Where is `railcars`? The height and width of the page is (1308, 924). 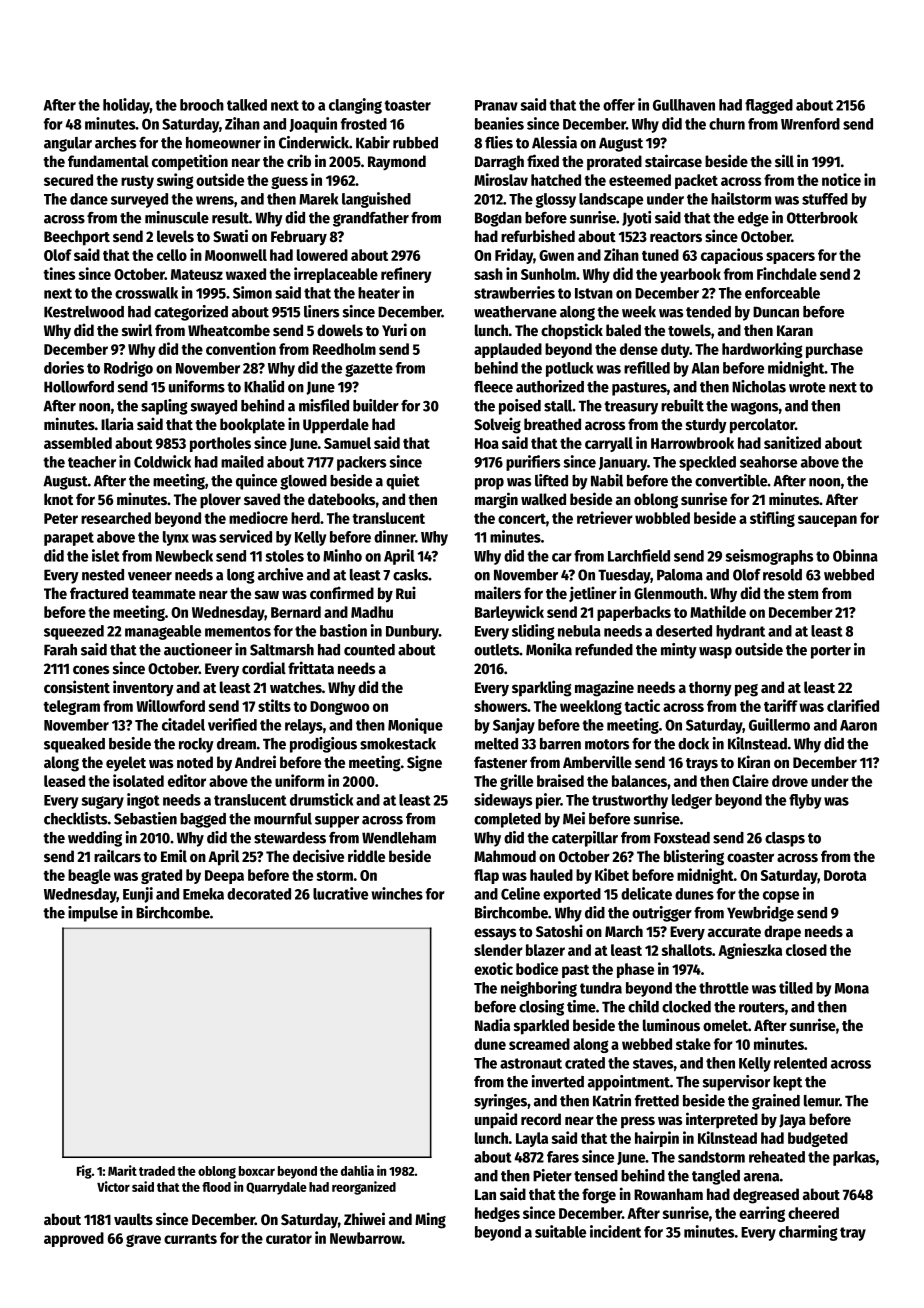
railcars is located at coordinates (117, 855).
